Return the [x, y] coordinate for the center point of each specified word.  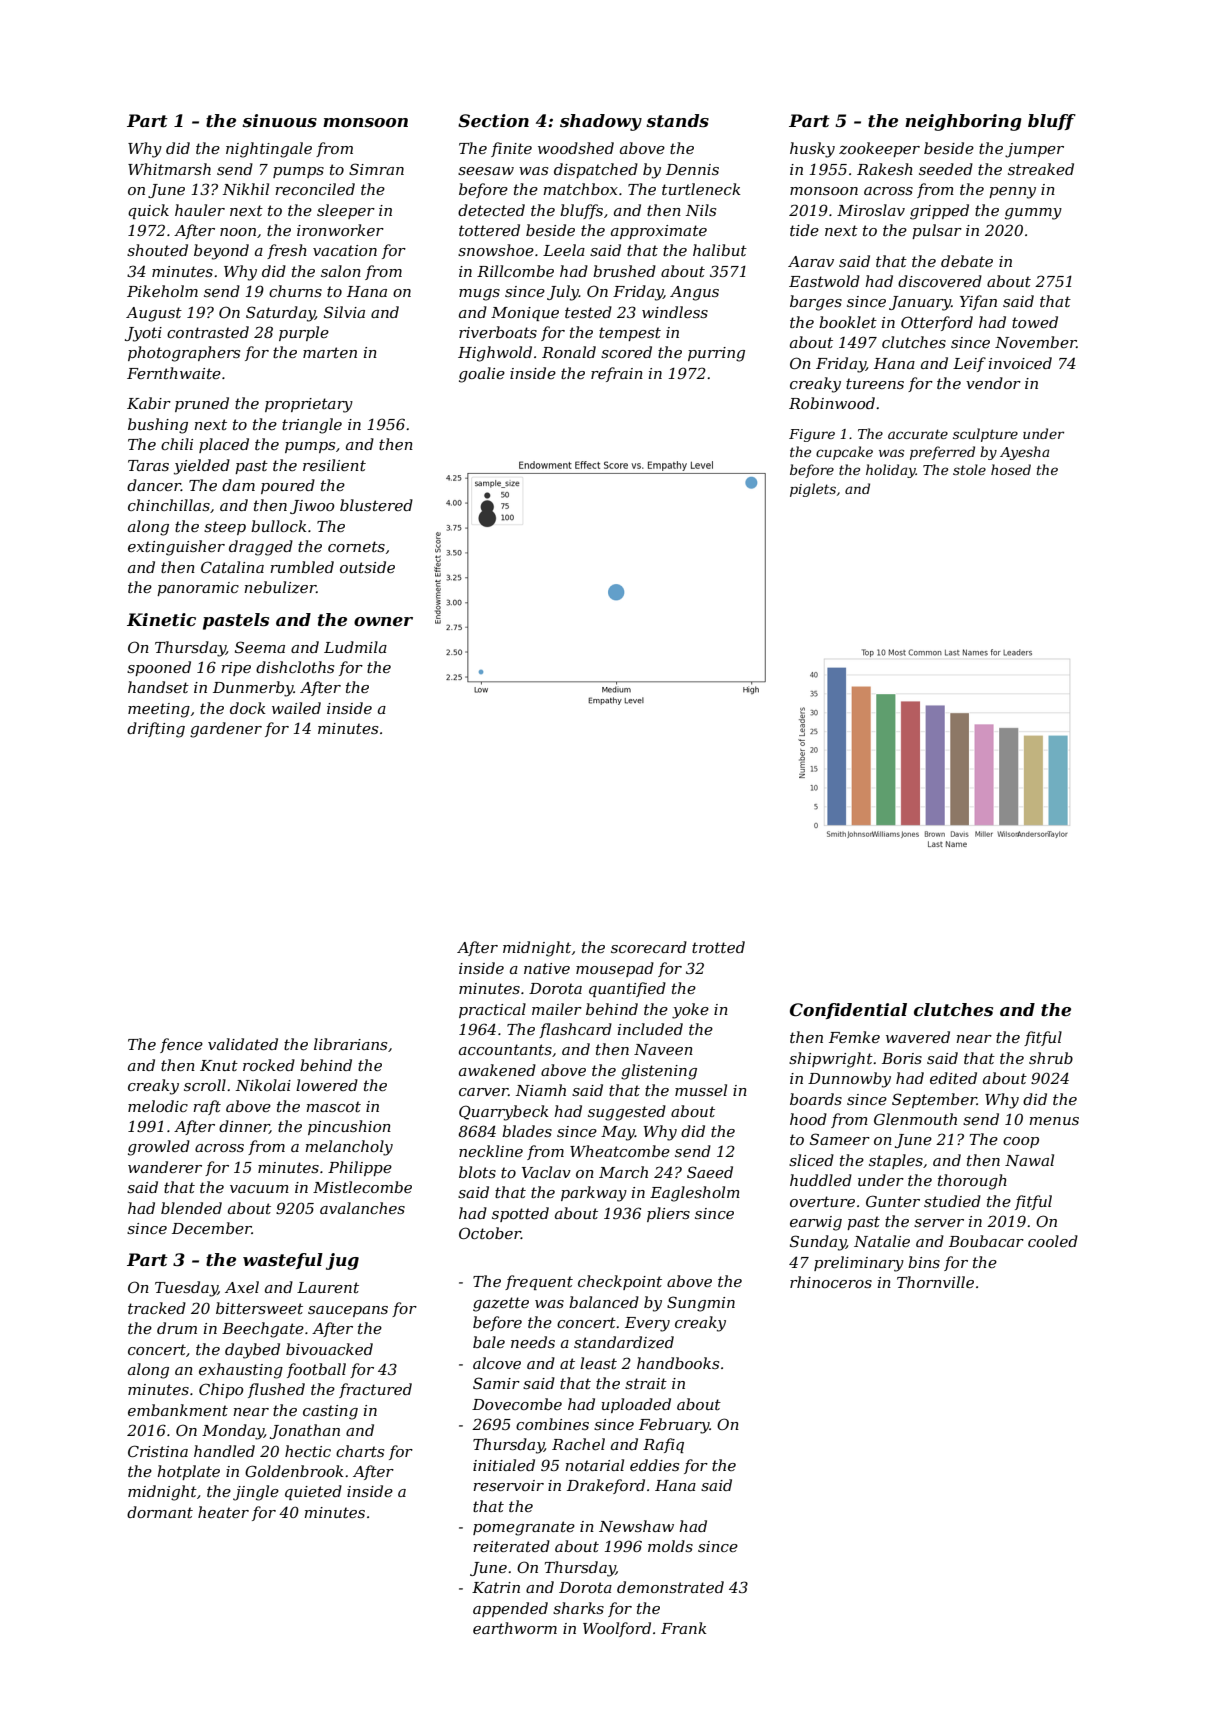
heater [223, 1512]
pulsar [937, 231]
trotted [718, 947]
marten [330, 352]
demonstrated [670, 1587]
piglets [813, 490]
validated [243, 1044]
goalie [482, 375]
